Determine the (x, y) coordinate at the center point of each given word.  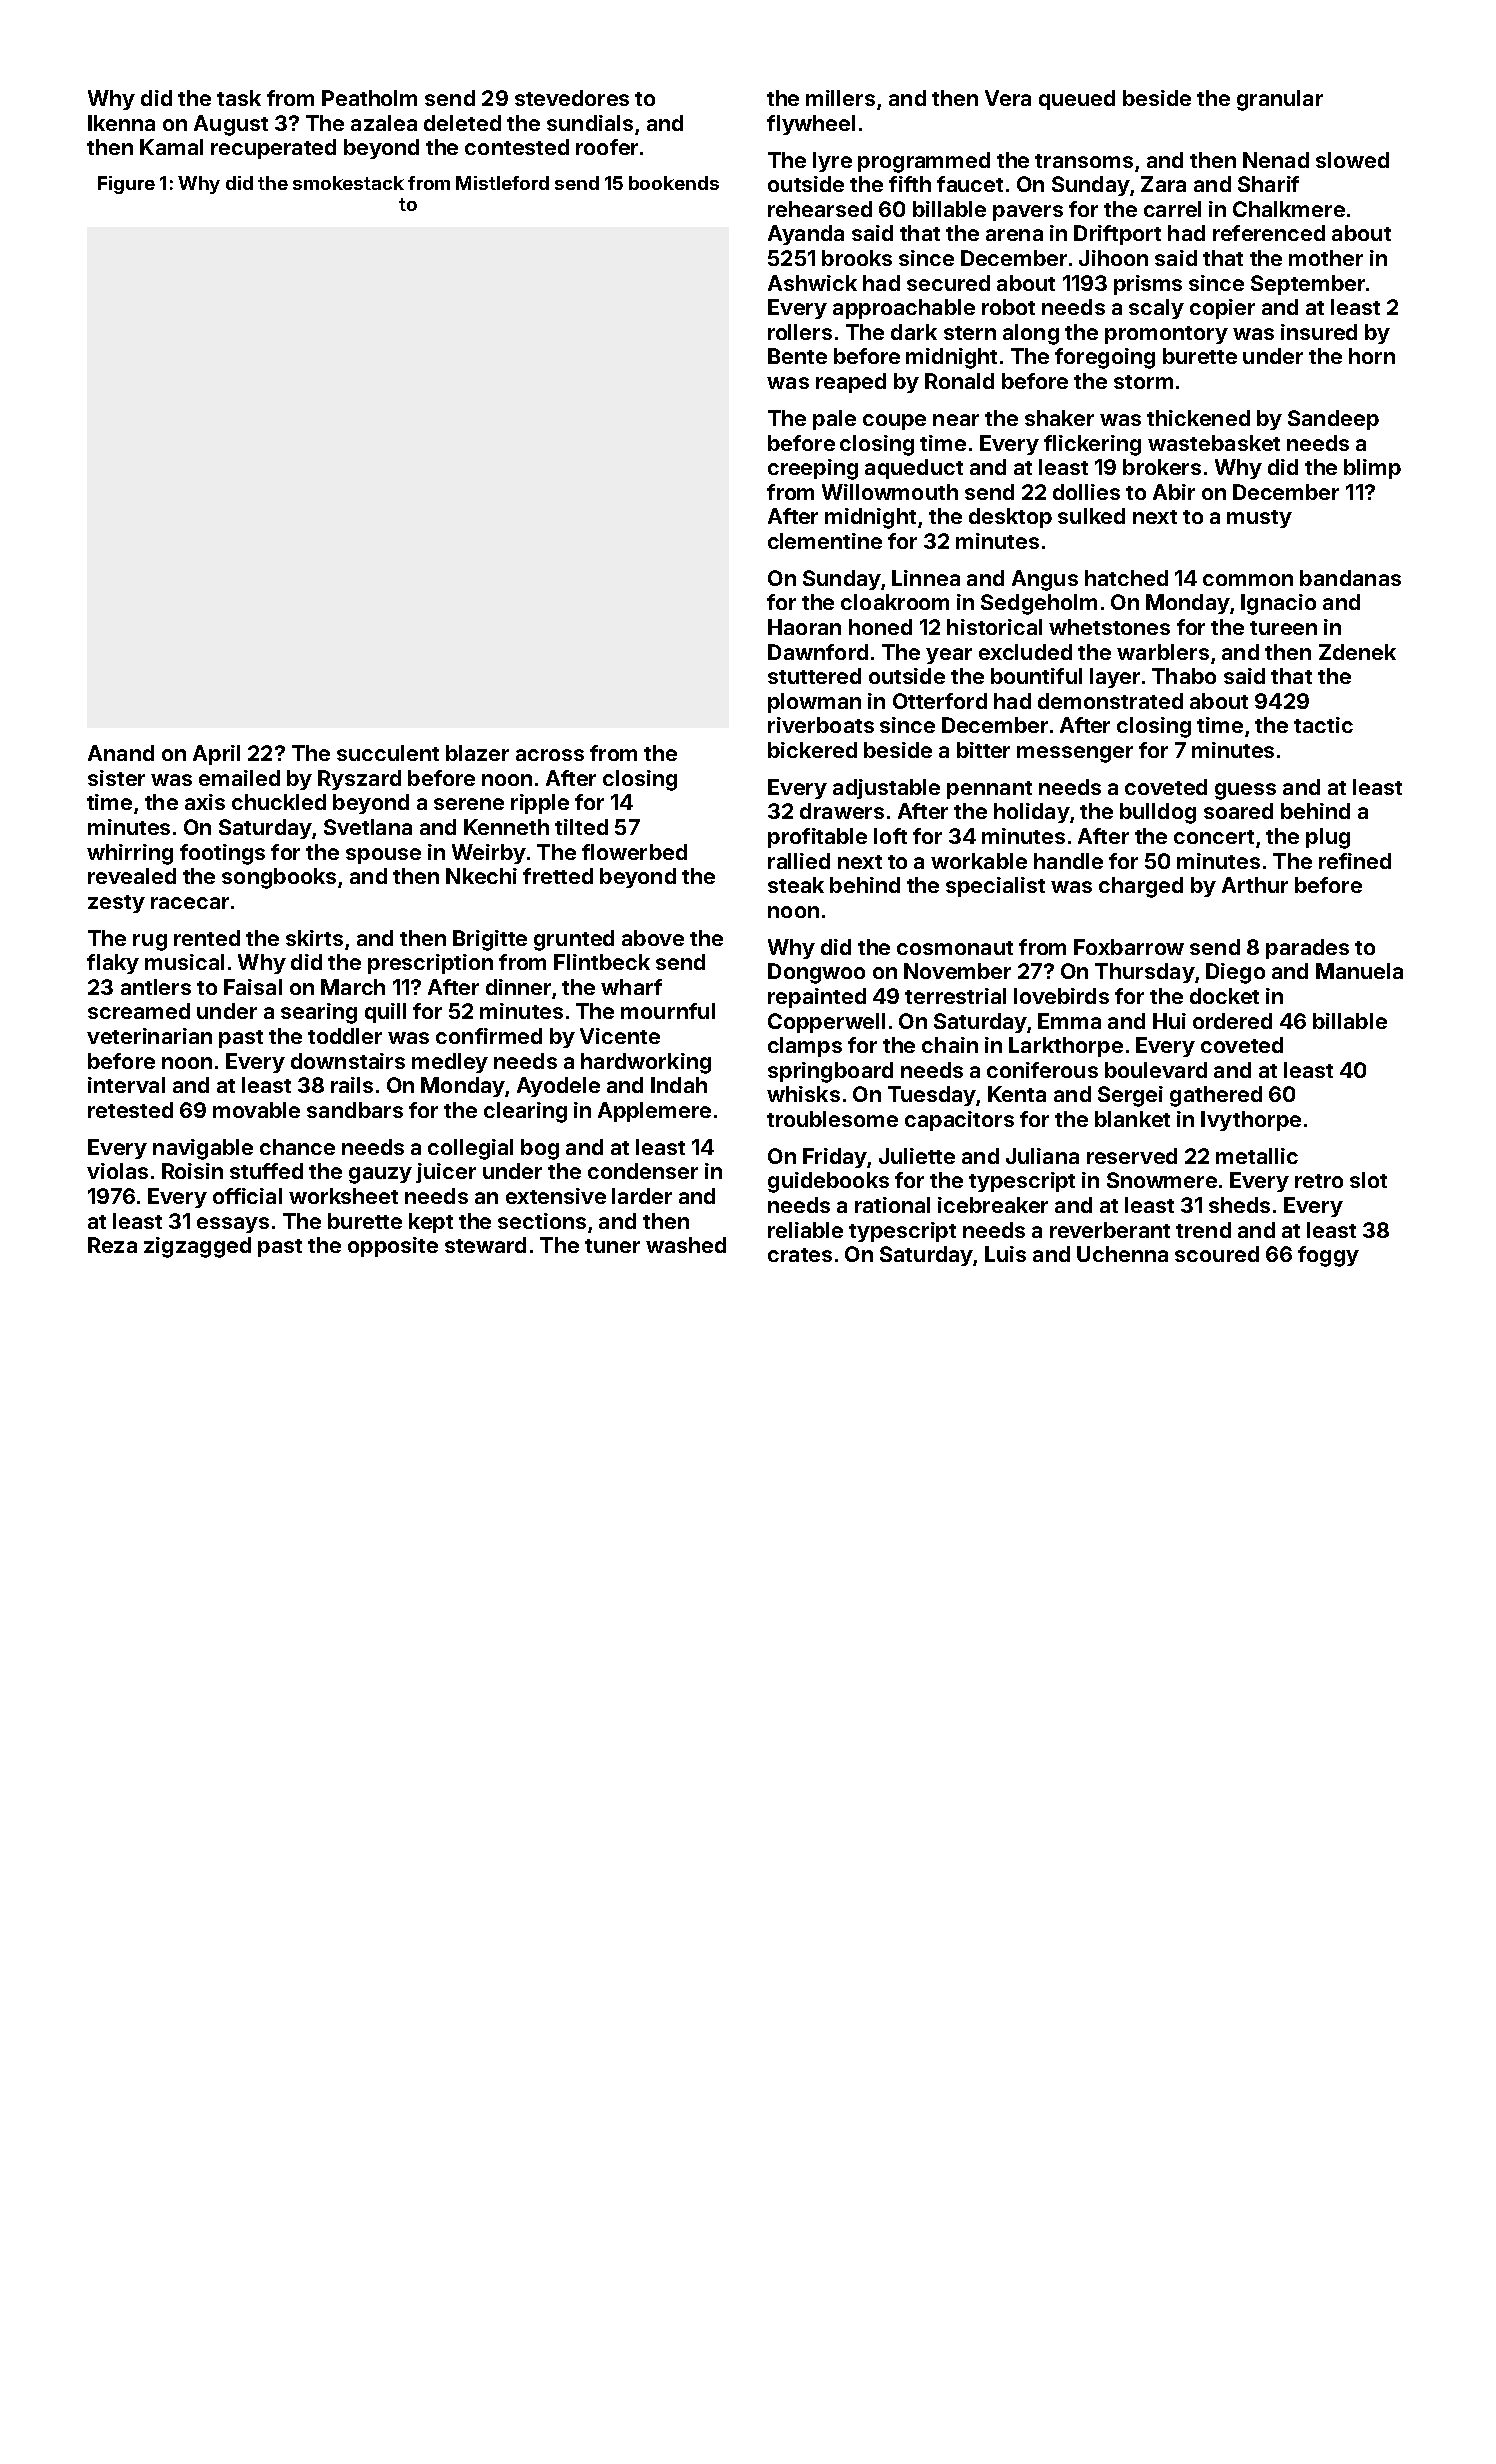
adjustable (886, 789)
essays (233, 1225)
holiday (1031, 813)
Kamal (171, 147)
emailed (239, 778)
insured (1319, 332)
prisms (1148, 285)
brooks (857, 258)
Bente (797, 356)
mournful (668, 1011)
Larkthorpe (1066, 1047)
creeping (813, 469)
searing (319, 1013)
